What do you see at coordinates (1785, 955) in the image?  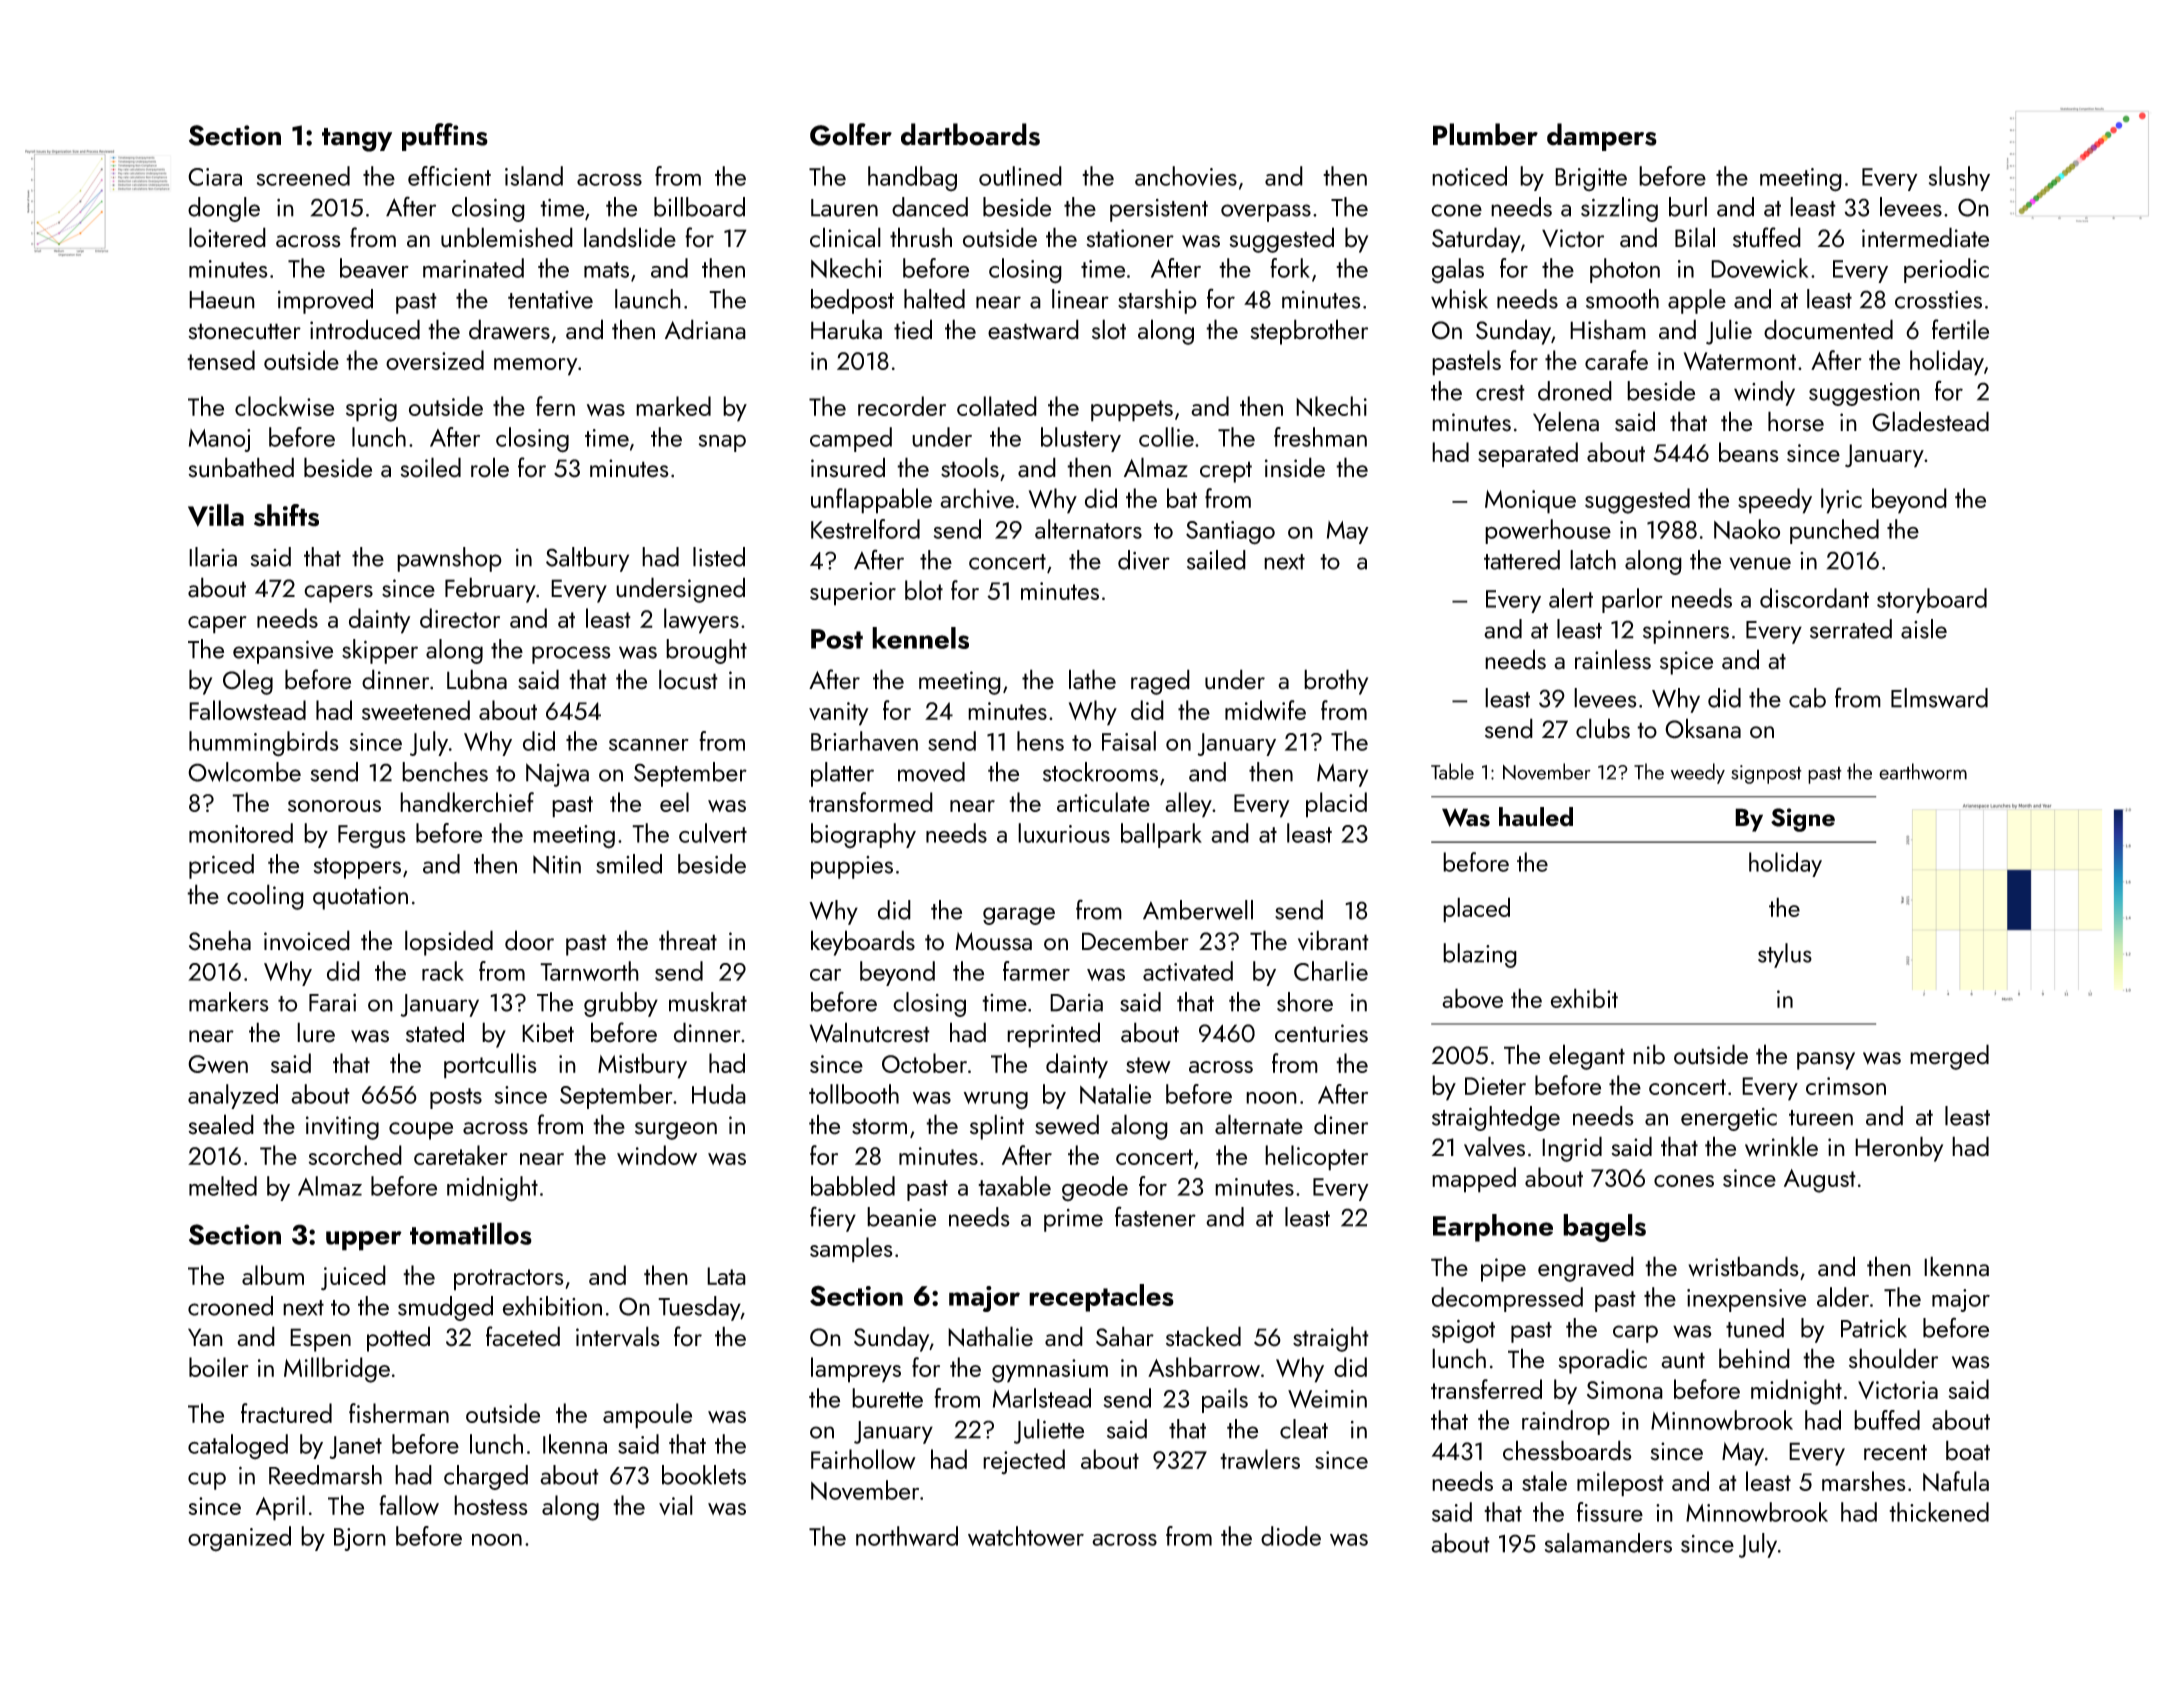 I see `stylus` at bounding box center [1785, 955].
